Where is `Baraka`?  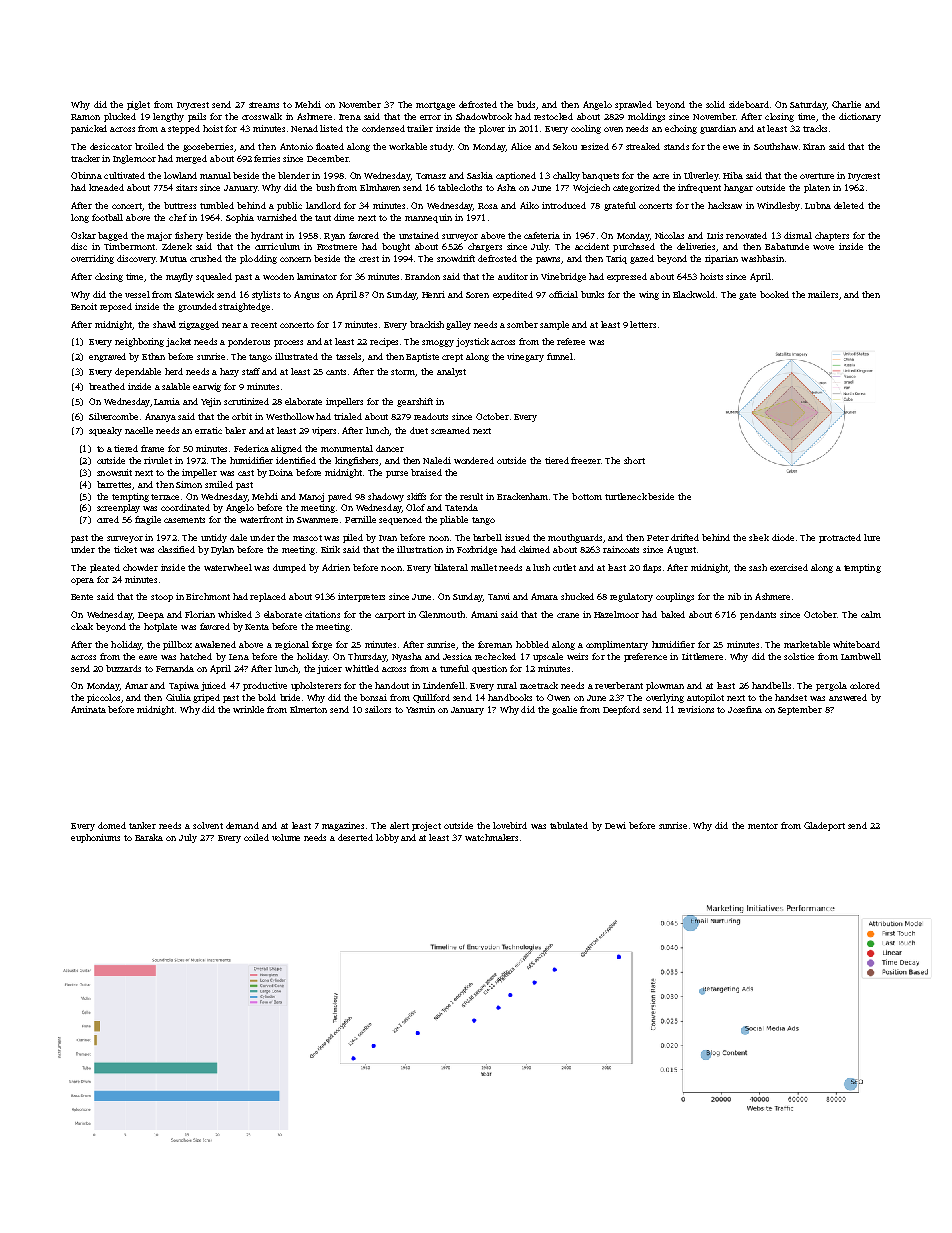
Baraka is located at coordinates (149, 837).
